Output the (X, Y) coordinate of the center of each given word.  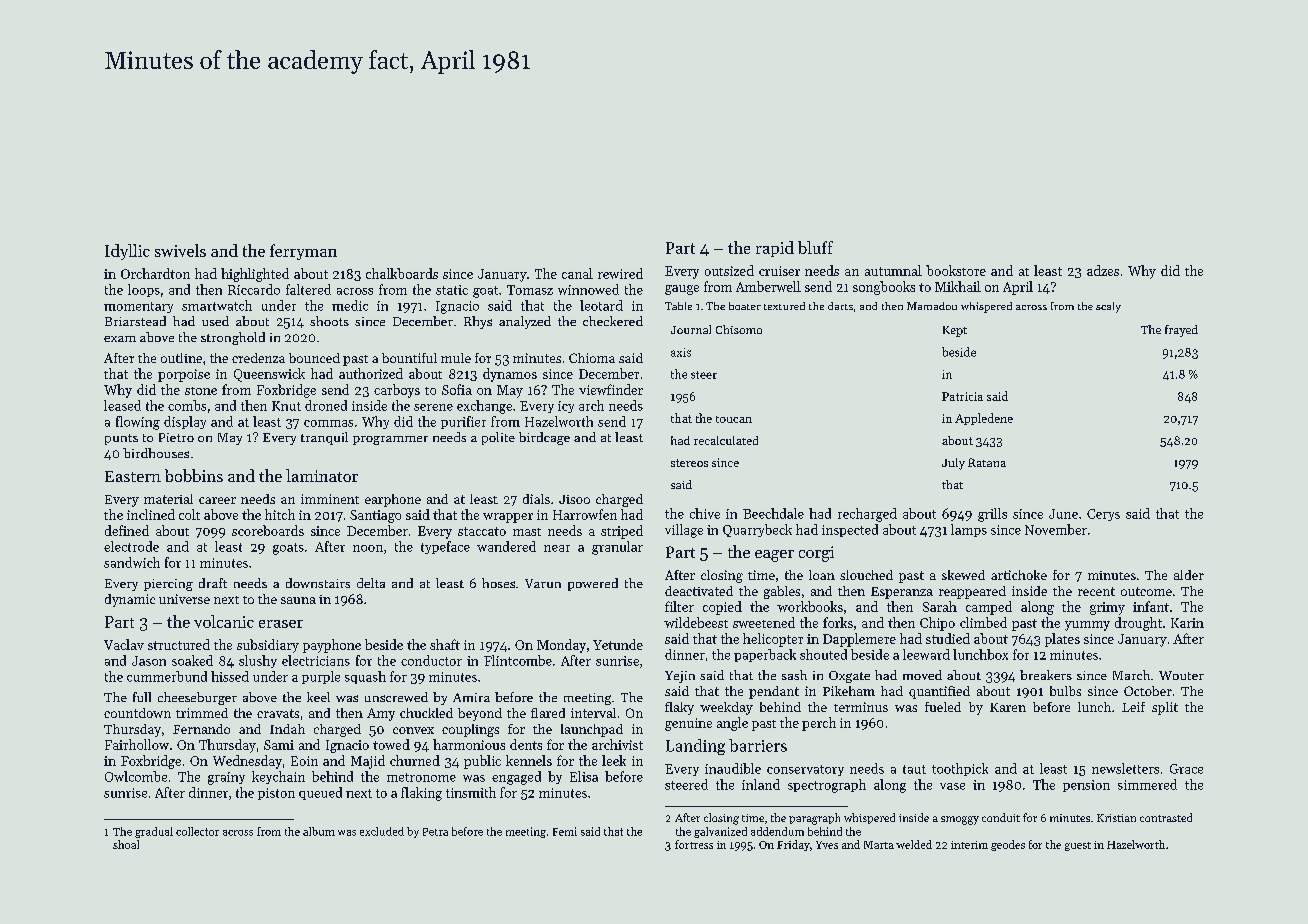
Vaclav (124, 644)
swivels (180, 250)
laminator (322, 475)
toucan (734, 419)
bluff (815, 247)
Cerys (1103, 515)
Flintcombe (518, 660)
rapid (775, 249)
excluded (382, 831)
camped (989, 608)
